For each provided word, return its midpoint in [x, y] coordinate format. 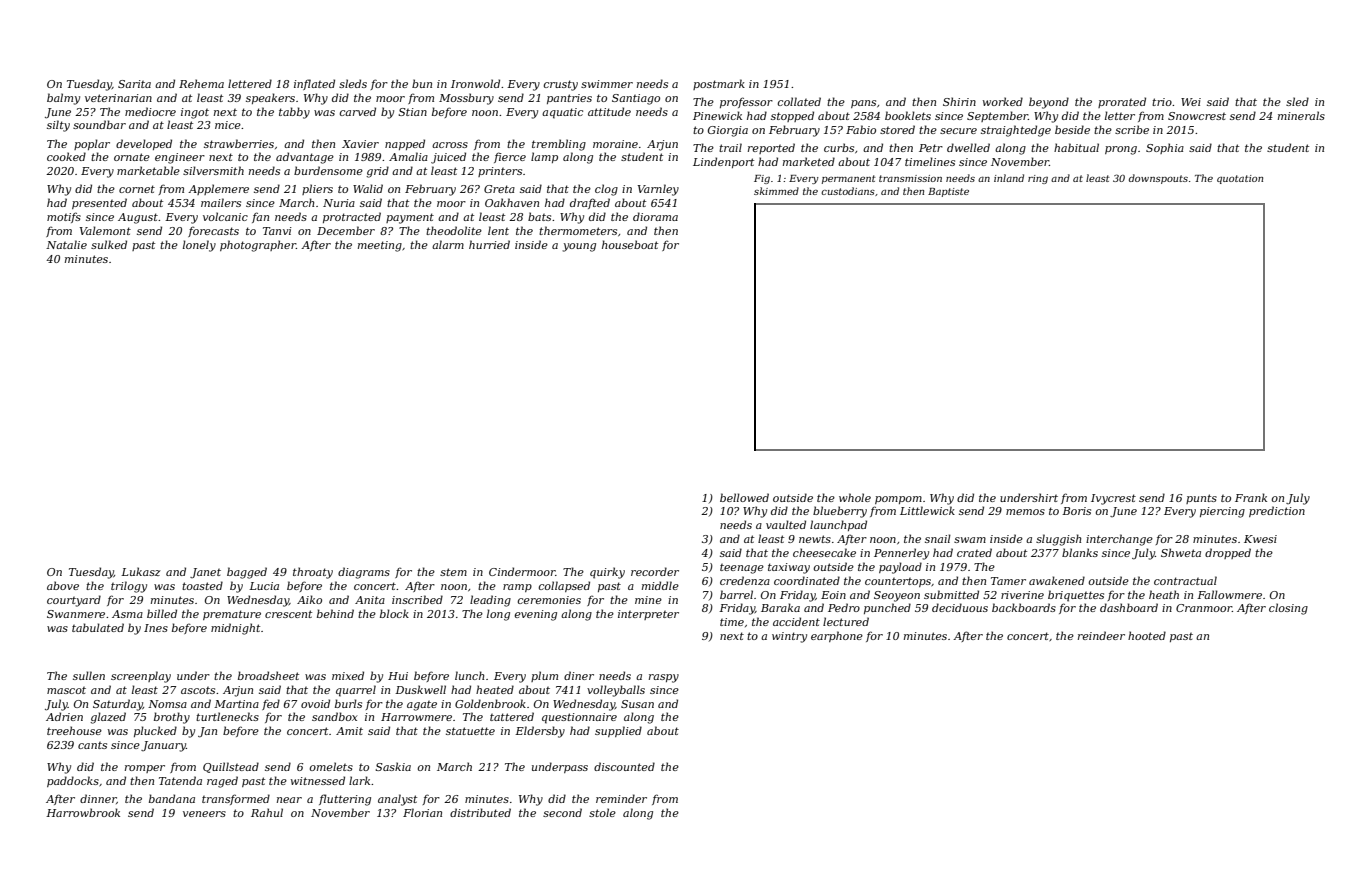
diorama [655, 216]
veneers [204, 814]
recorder [655, 571]
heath [1164, 594]
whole [855, 497]
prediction [1277, 511]
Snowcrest [1197, 116]
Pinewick [717, 115]
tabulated [98, 627]
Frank [1251, 497]
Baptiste [948, 192]
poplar [92, 144]
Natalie [66, 244]
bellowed [744, 497]
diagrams [364, 573]
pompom [898, 500]
